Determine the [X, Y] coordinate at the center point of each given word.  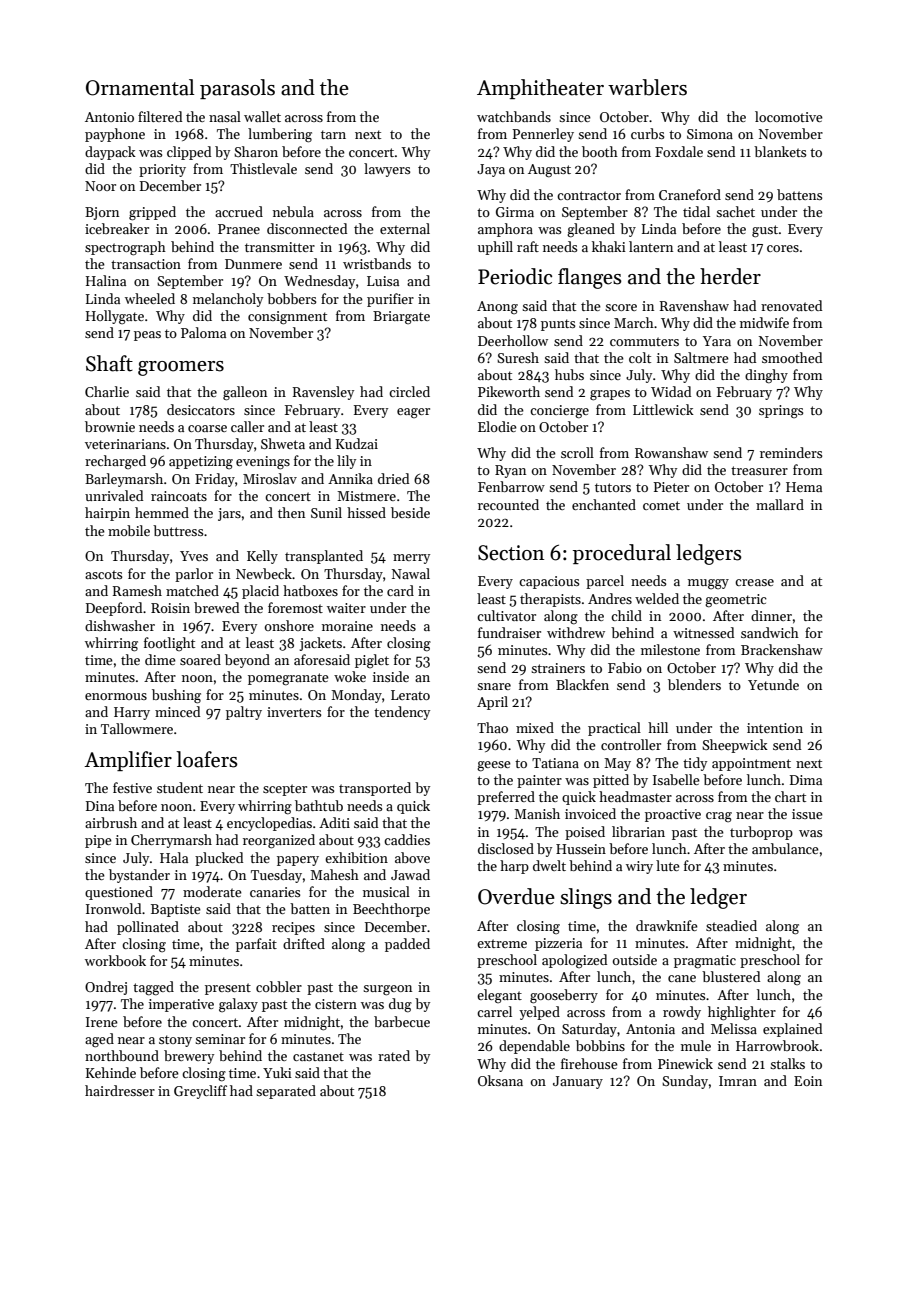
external [405, 228]
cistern [336, 1004]
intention [775, 728]
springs [781, 411]
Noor [100, 186]
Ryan [510, 471]
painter [539, 781]
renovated [791, 305]
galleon [245, 393]
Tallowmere [137, 728]
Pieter [671, 487]
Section [511, 553]
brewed [216, 607]
